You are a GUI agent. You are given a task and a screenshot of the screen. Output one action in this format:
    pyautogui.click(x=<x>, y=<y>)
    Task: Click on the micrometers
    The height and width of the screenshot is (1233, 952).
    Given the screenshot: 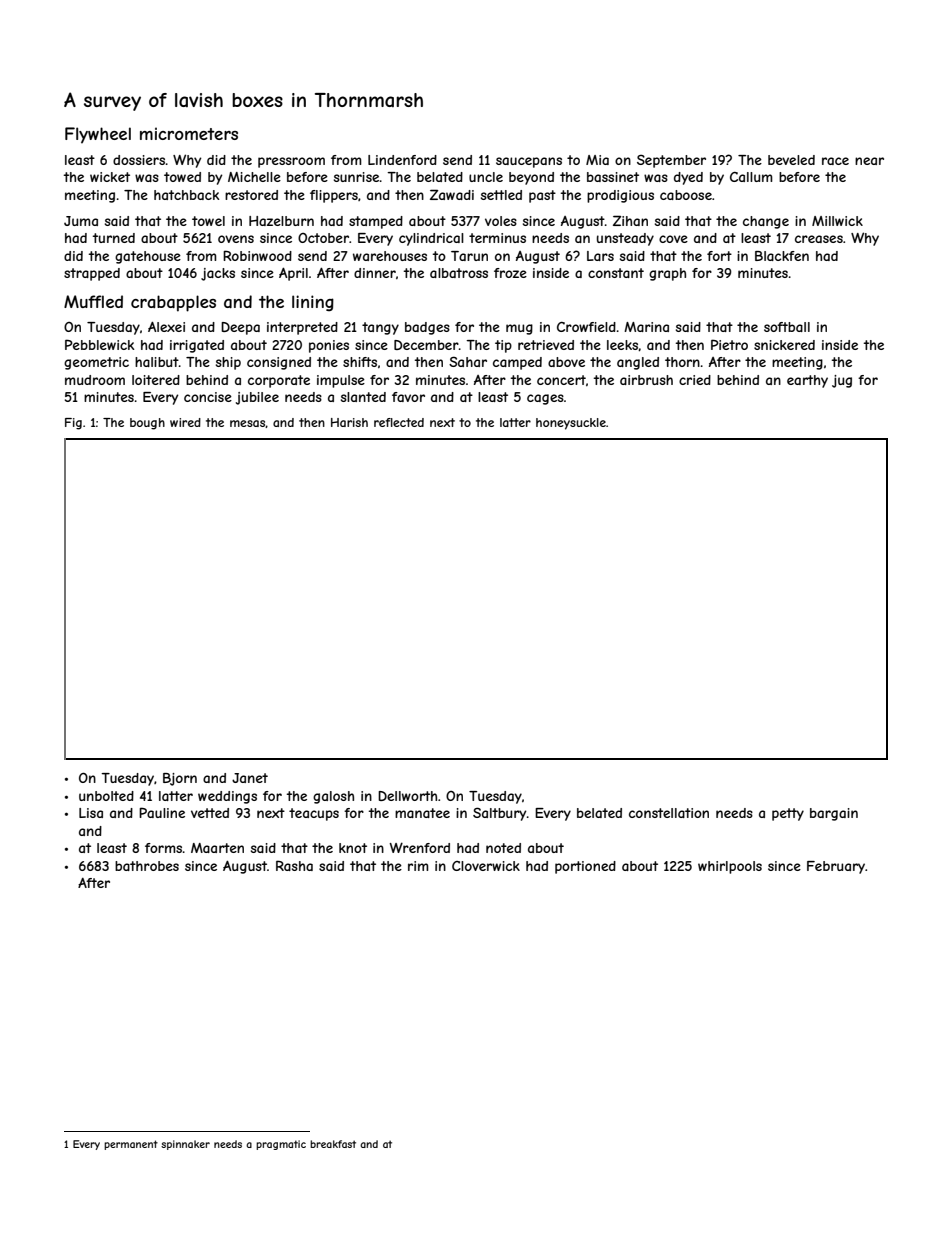 What is the action you would take?
    pyautogui.click(x=189, y=133)
